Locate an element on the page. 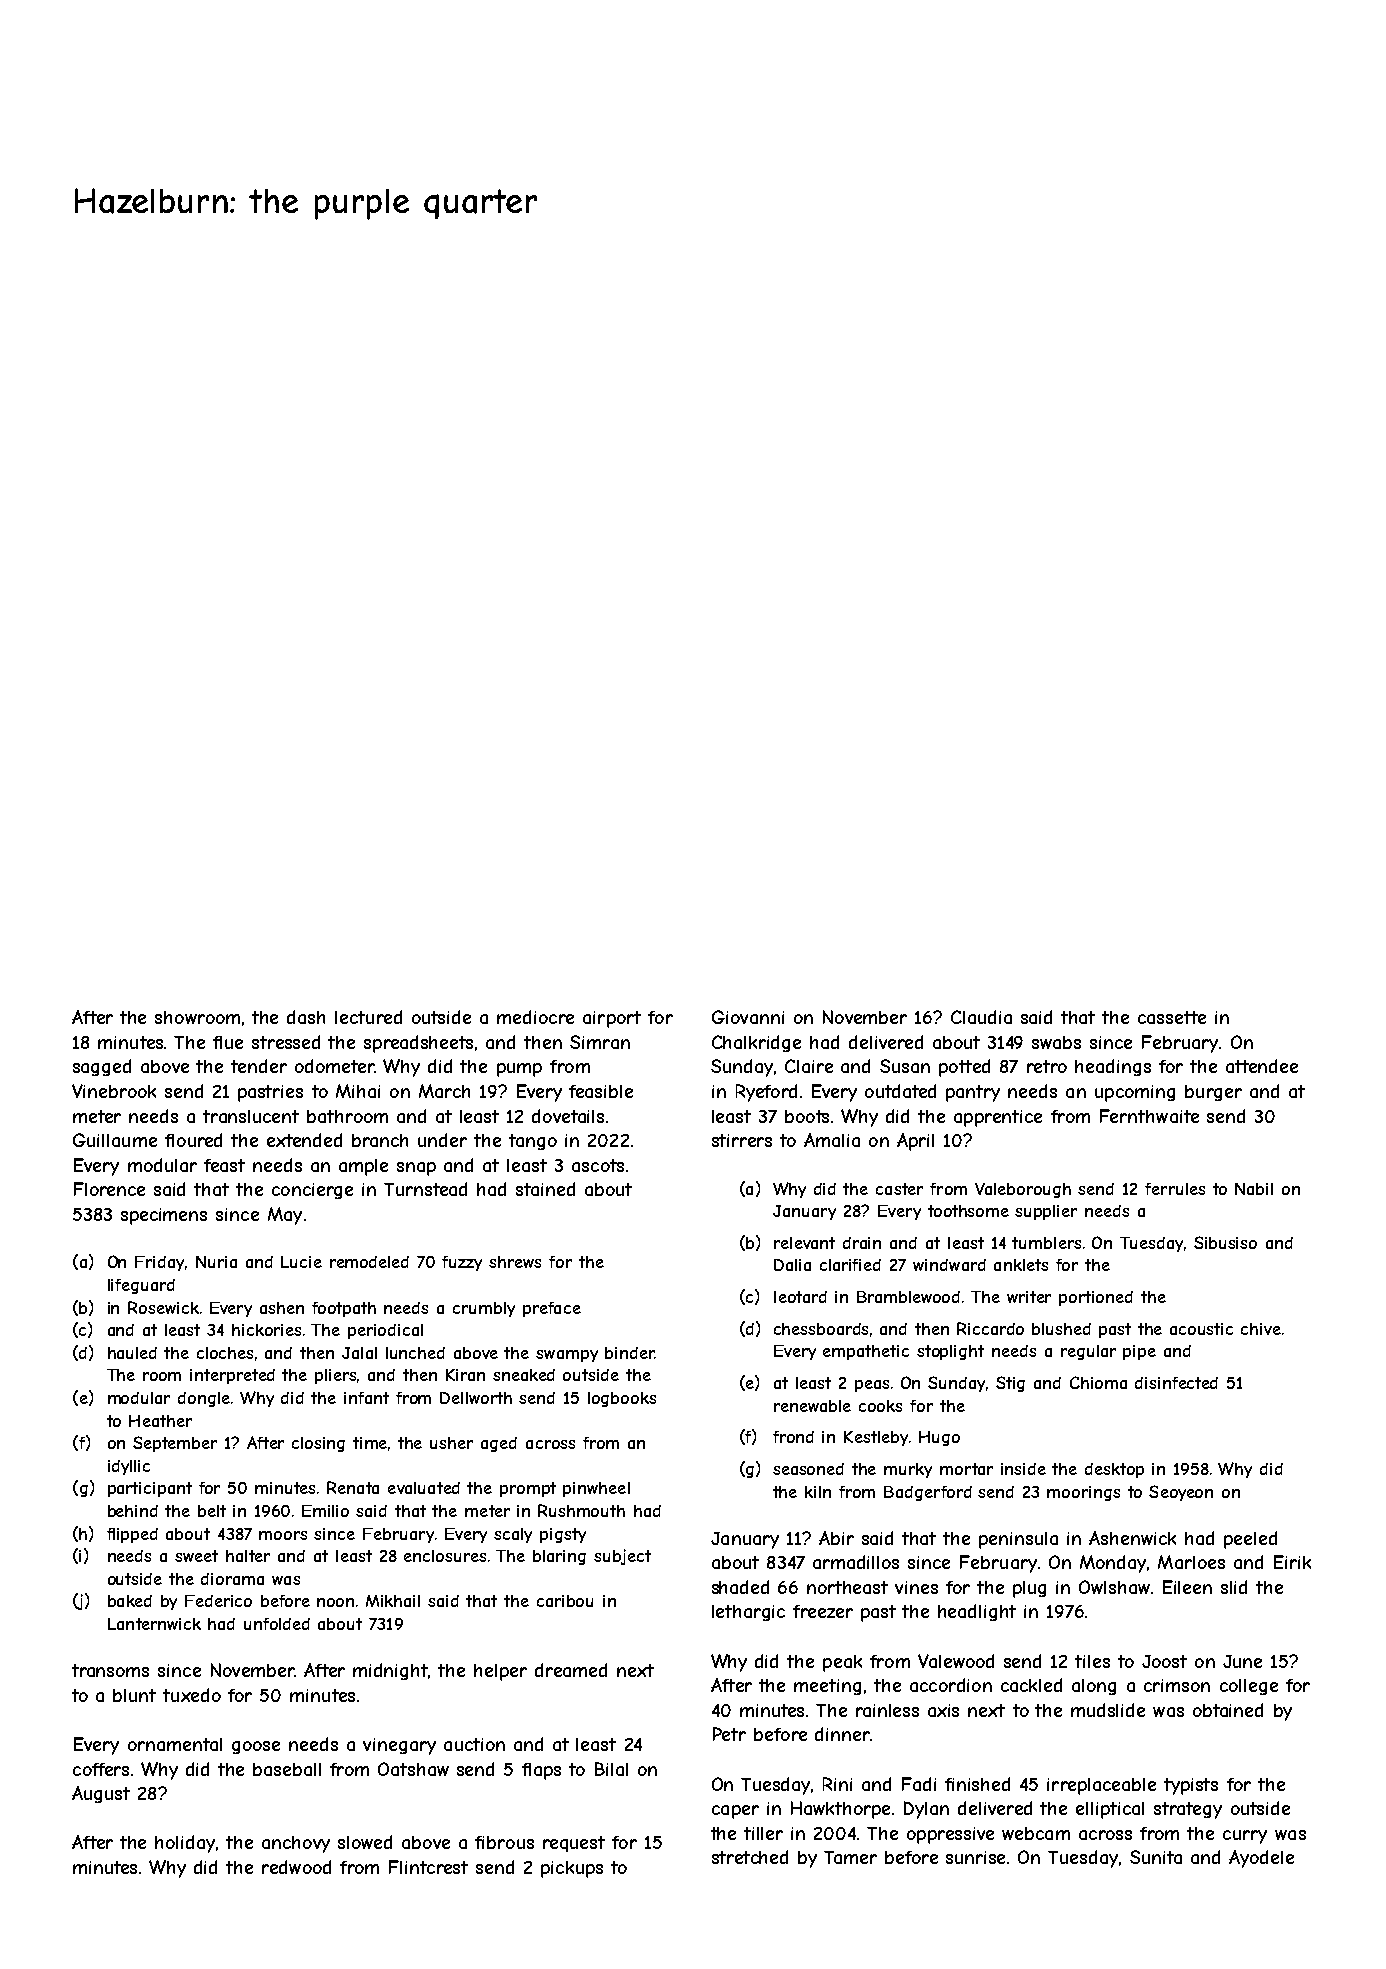 This page has height=1969, width=1386. anchovy is located at coordinates (296, 1844).
